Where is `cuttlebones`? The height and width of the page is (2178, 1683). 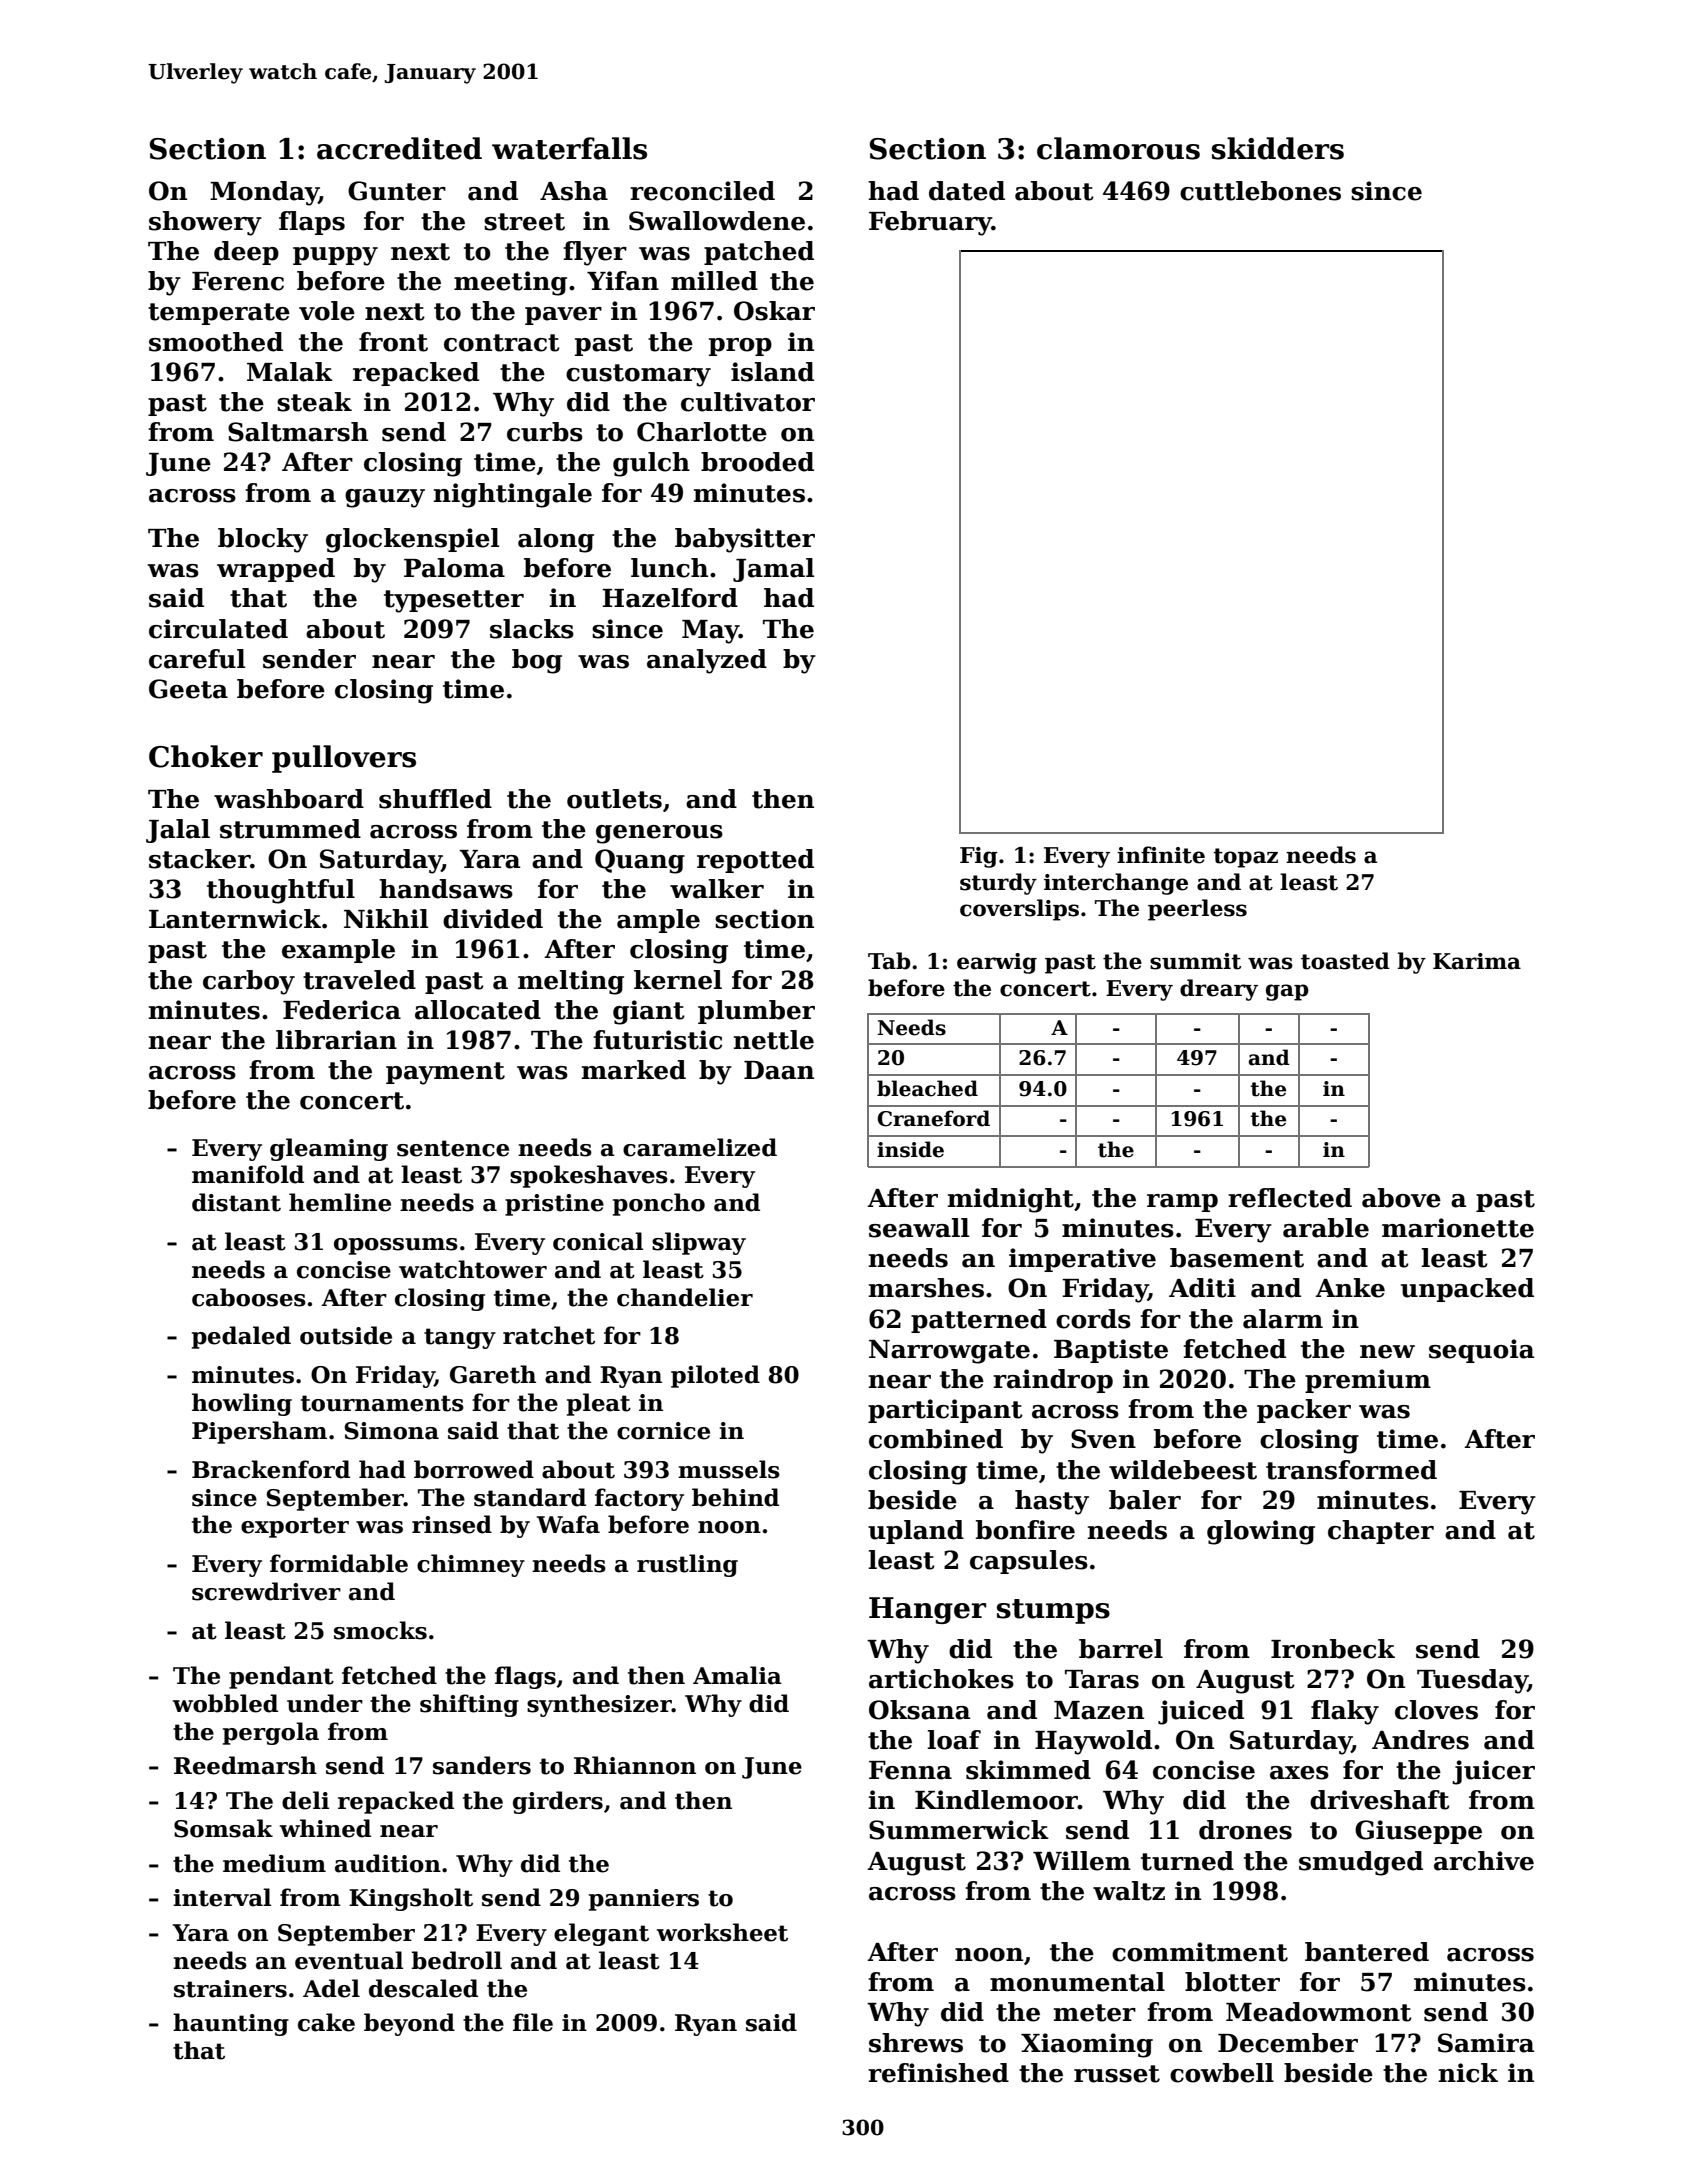 cuttlebones is located at coordinates (1260, 191).
